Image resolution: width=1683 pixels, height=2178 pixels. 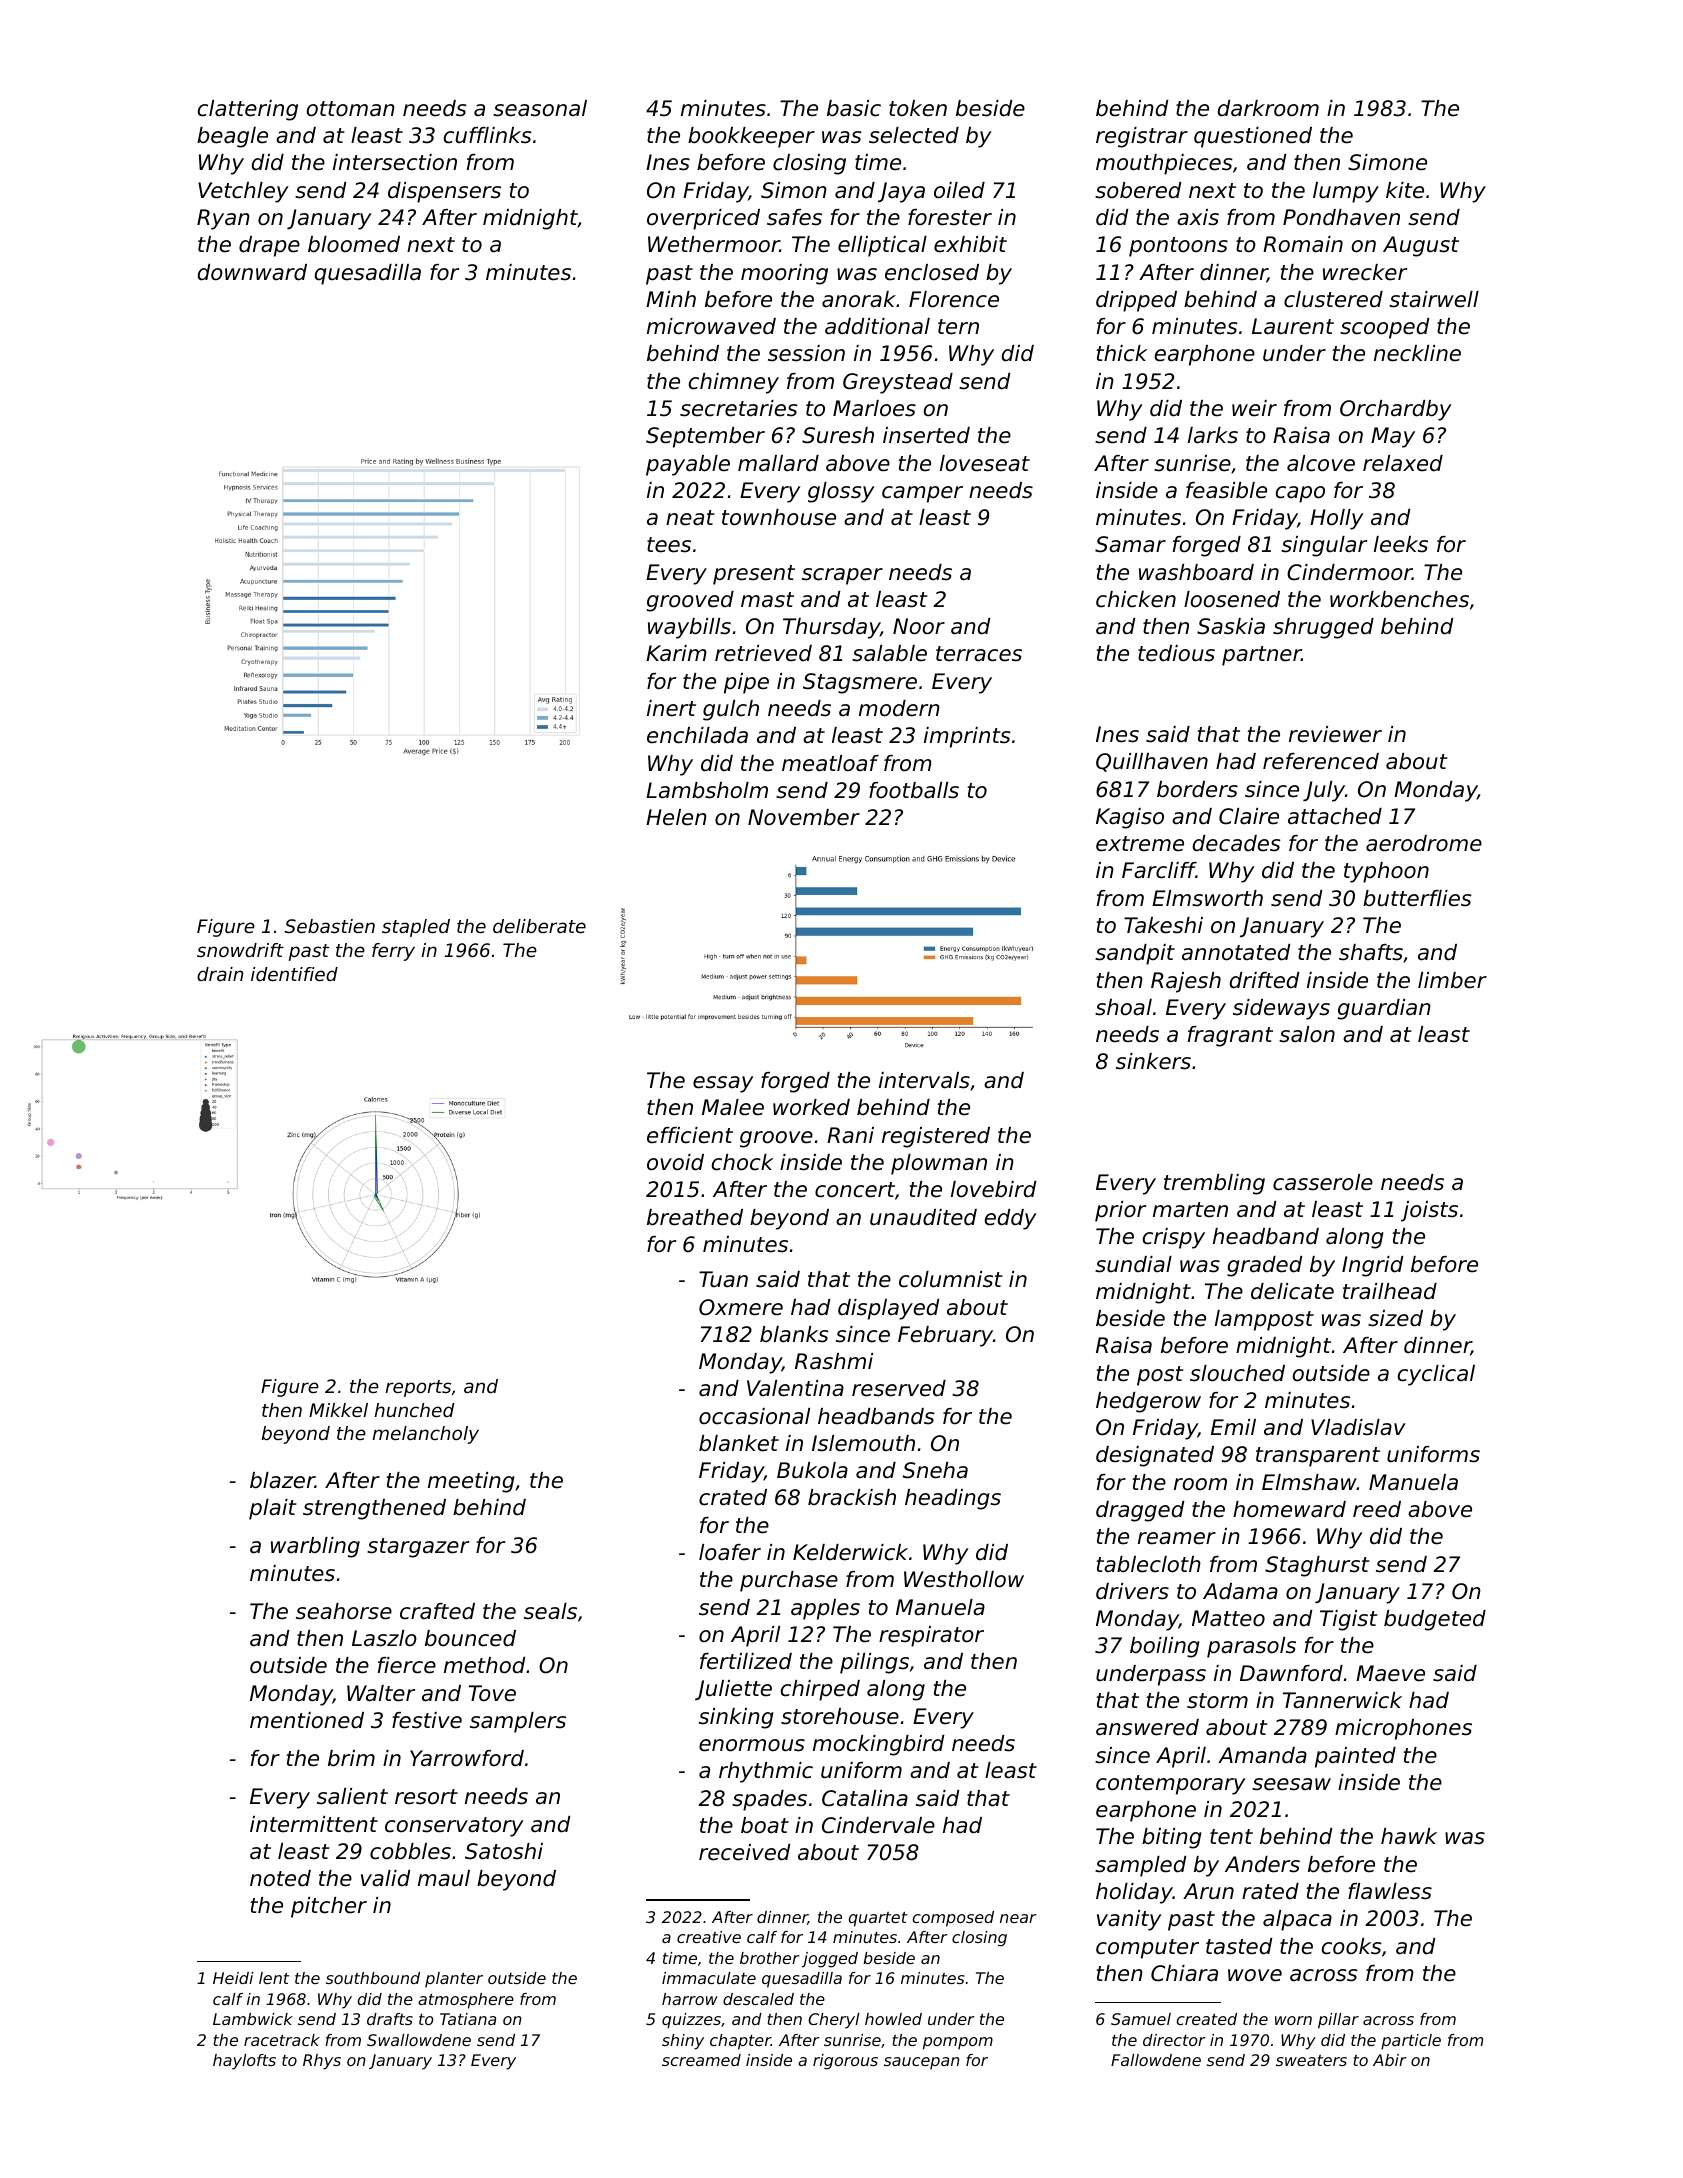 What do you see at coordinates (1249, 816) in the screenshot?
I see `Claire` at bounding box center [1249, 816].
